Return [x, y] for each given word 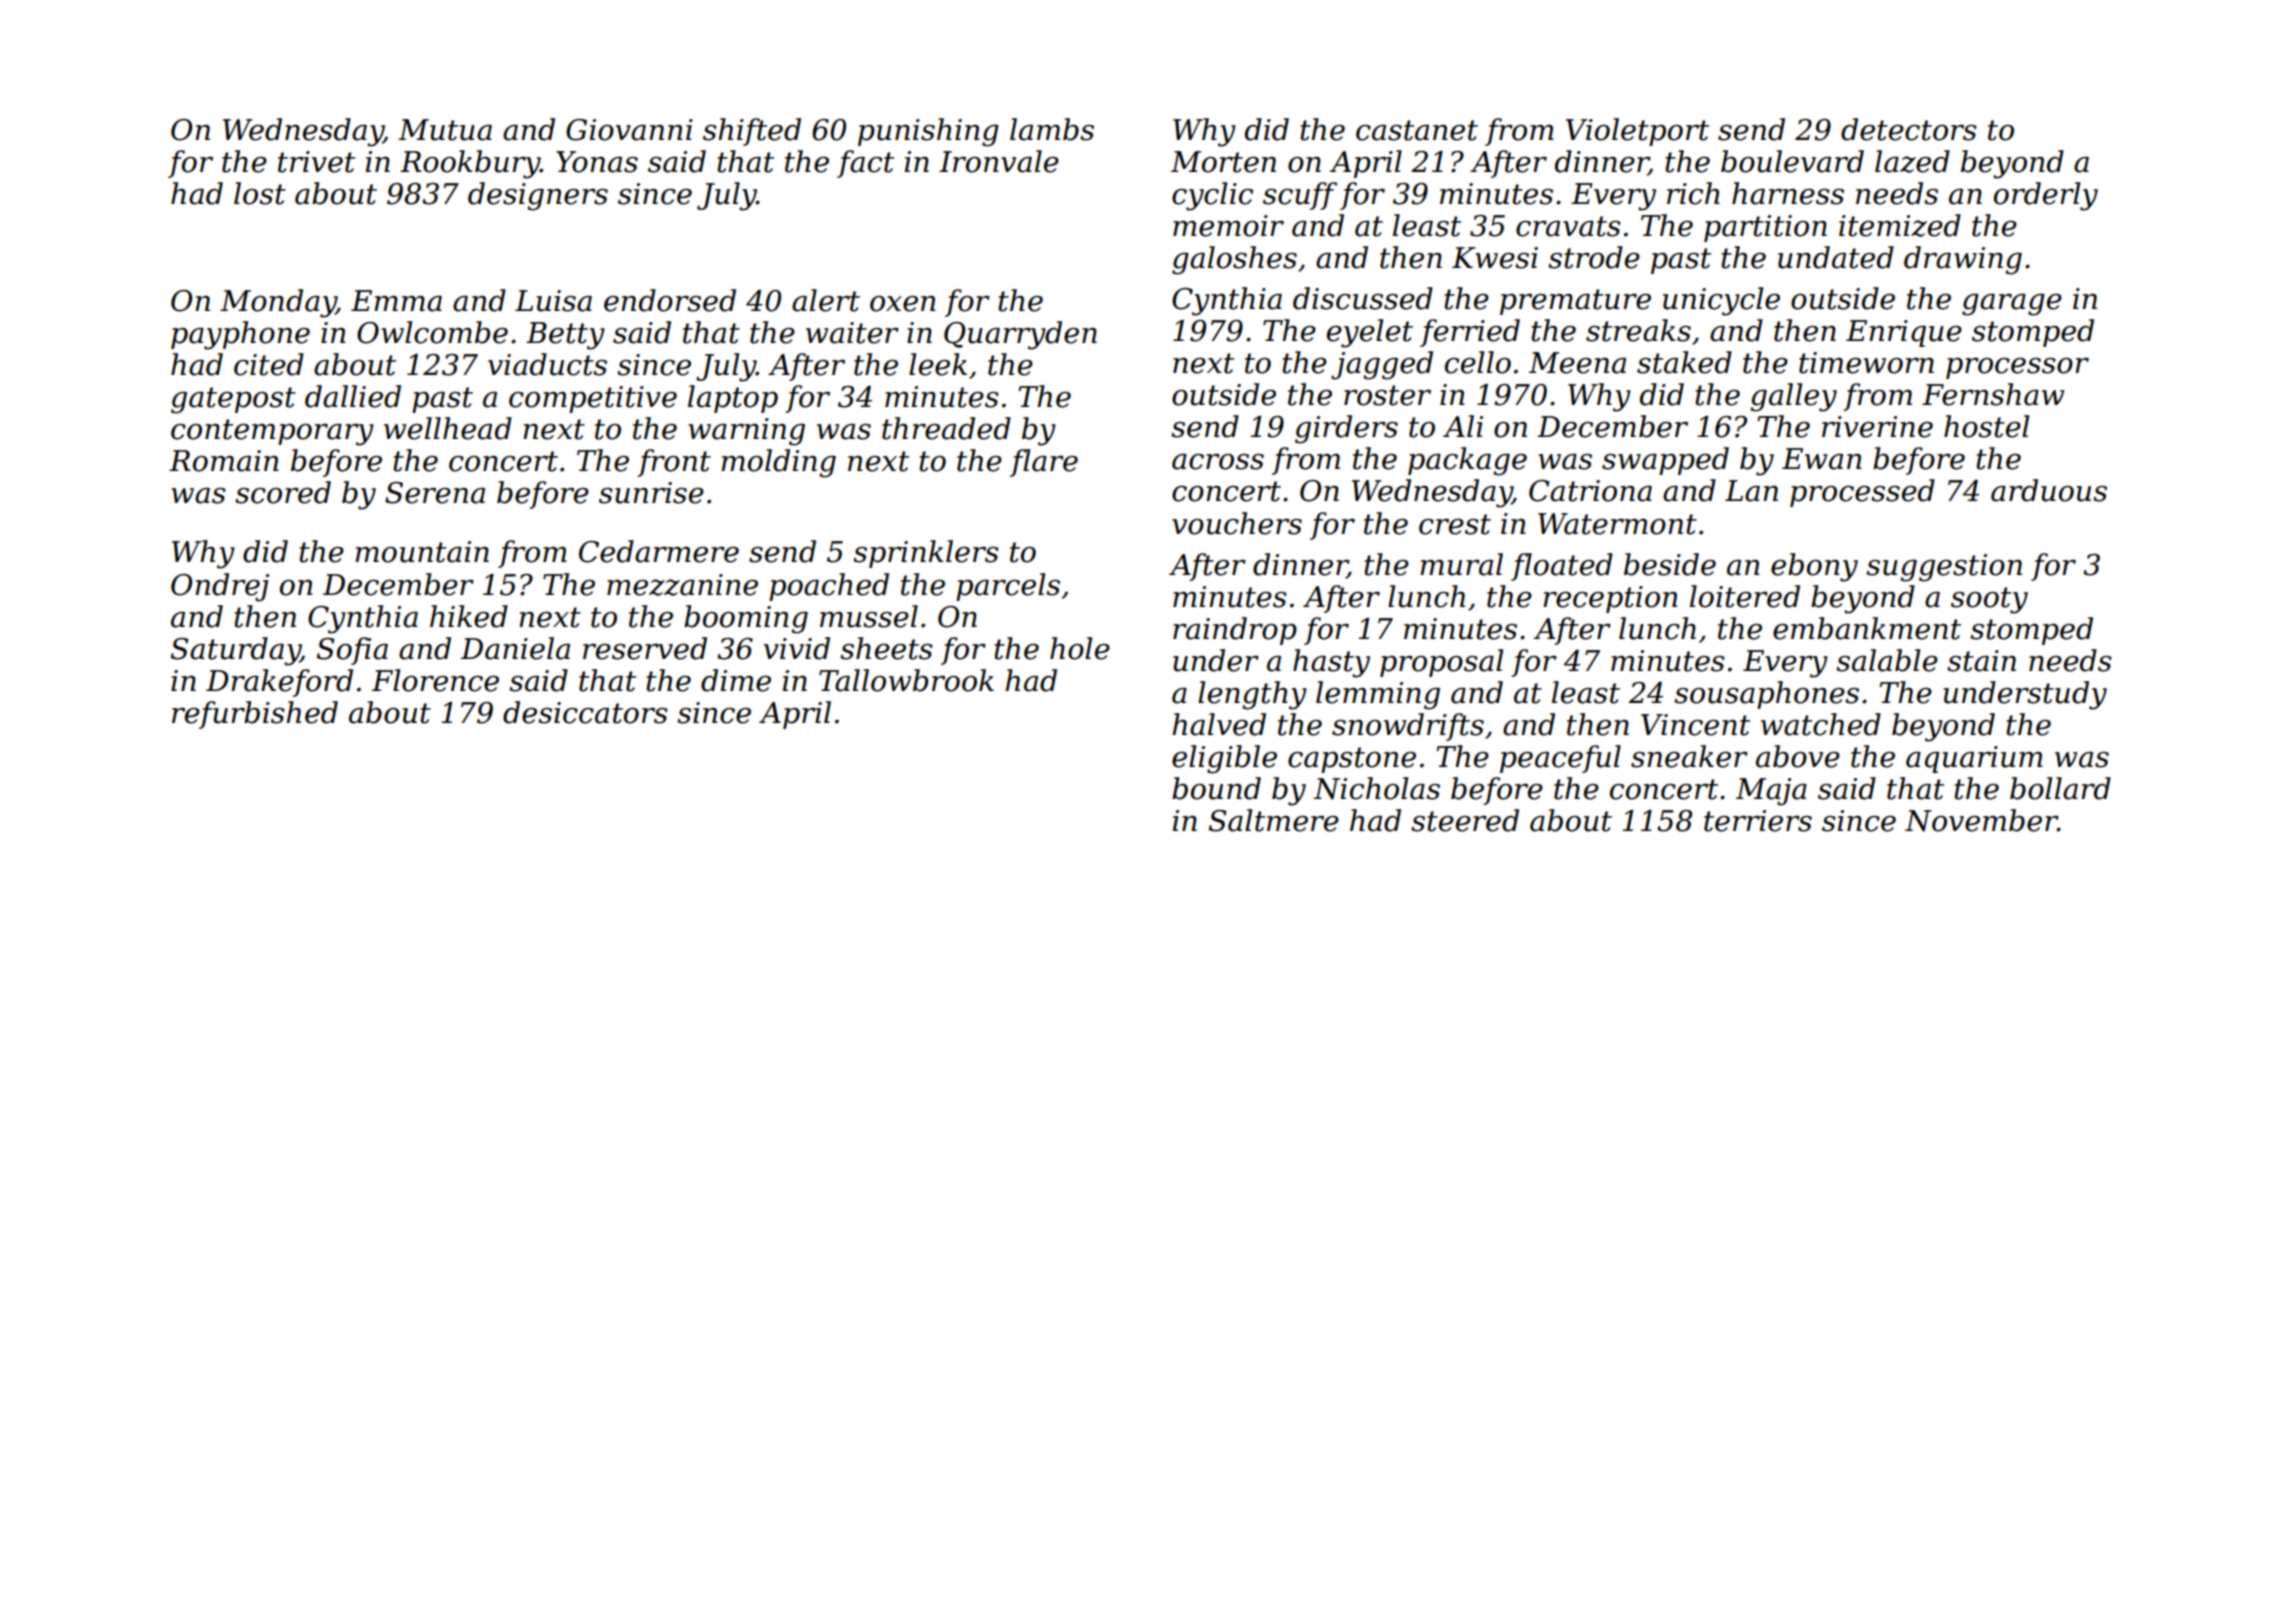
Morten [1223, 162]
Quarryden [1020, 335]
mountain [422, 552]
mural [1461, 564]
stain [1981, 661]
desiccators [585, 712]
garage [2012, 304]
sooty [1989, 600]
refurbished [255, 715]
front [674, 463]
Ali [1463, 426]
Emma [396, 301]
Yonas [597, 162]
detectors [1909, 129]
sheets [886, 648]
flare [1044, 463]
